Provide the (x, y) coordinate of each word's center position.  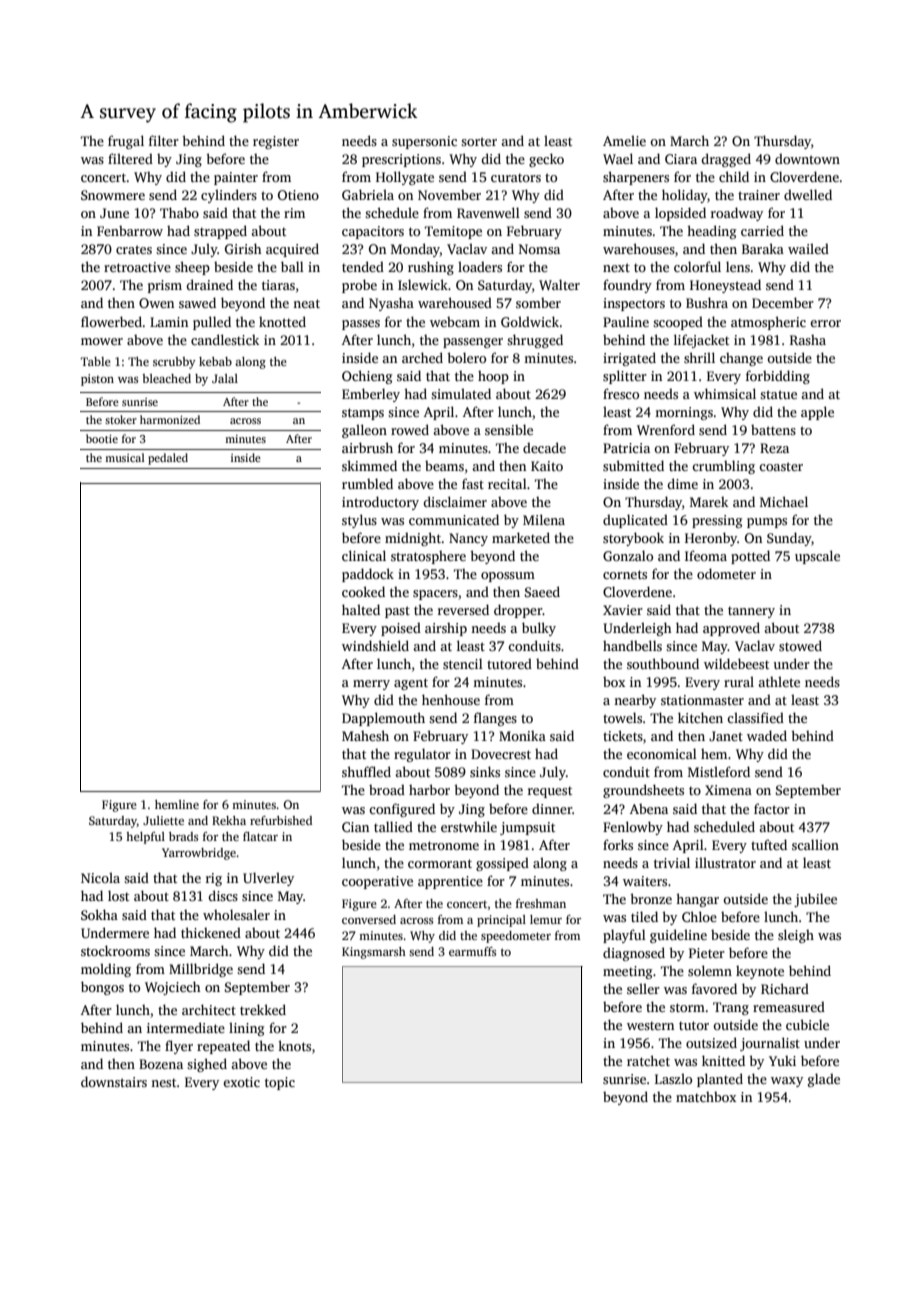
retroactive (137, 267)
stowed (800, 645)
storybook (633, 539)
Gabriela (368, 194)
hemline (177, 804)
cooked (363, 591)
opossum (508, 577)
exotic (241, 1082)
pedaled (168, 459)
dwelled (808, 194)
